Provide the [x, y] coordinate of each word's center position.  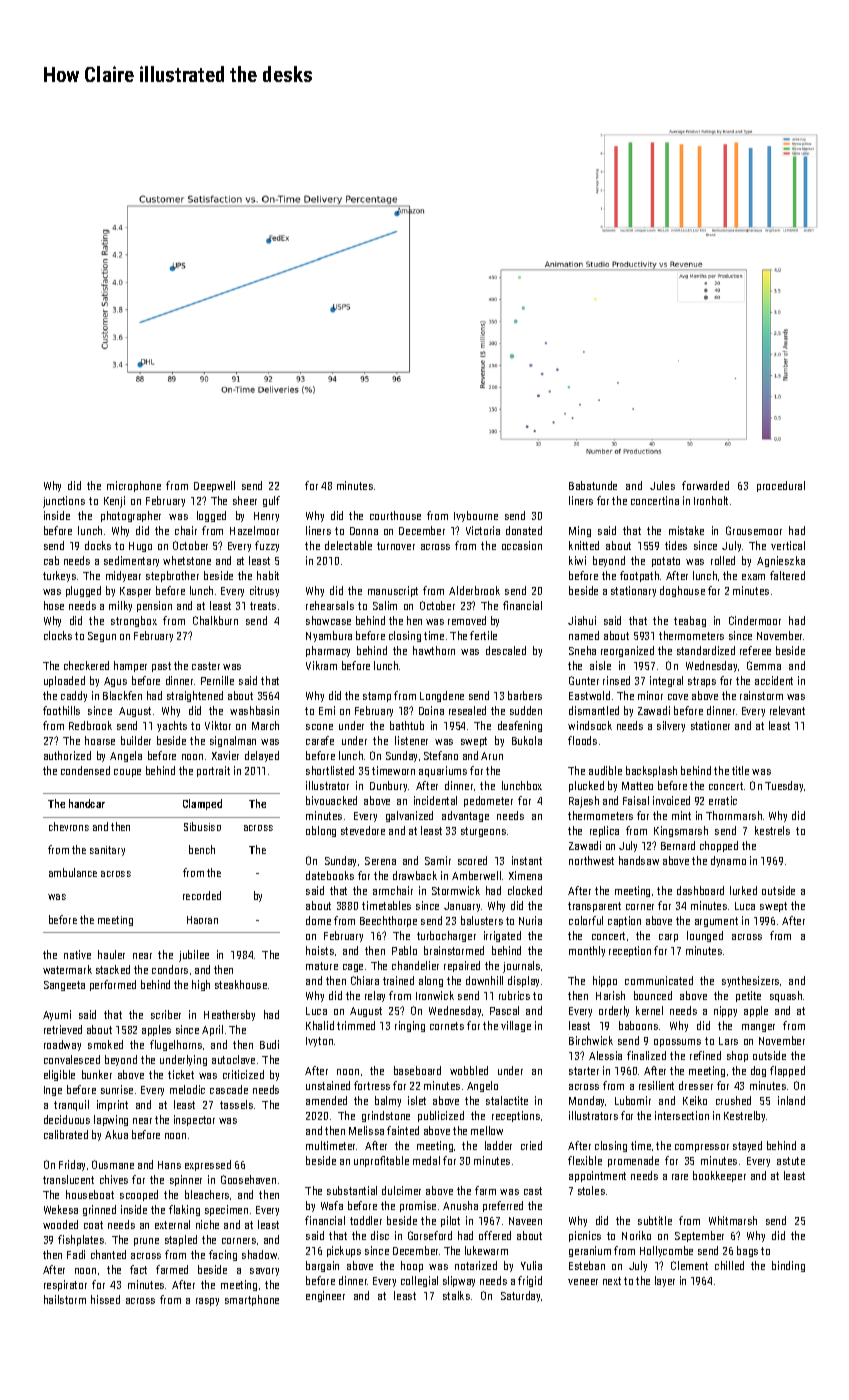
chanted [108, 1254]
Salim [385, 605]
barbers [525, 695]
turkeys [59, 576]
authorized [67, 755]
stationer [710, 725]
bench [202, 849]
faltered [787, 575]
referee [755, 650]
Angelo [482, 1086]
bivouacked [331, 800]
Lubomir [633, 1100]
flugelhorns [176, 1045]
